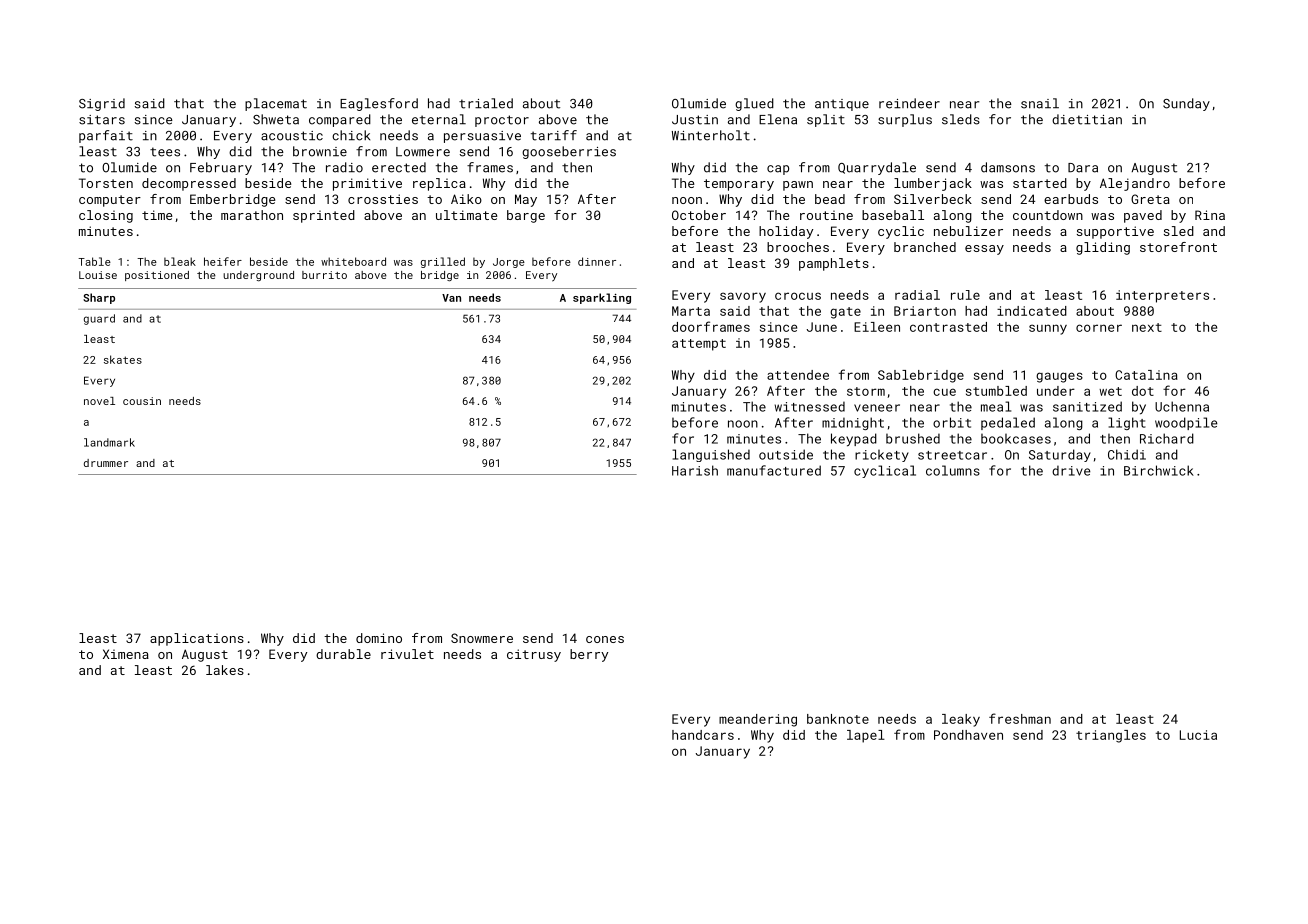 This screenshot has width=1308, height=924. Describe the element at coordinates (353, 261) in the screenshot. I see `whiteboard` at that location.
